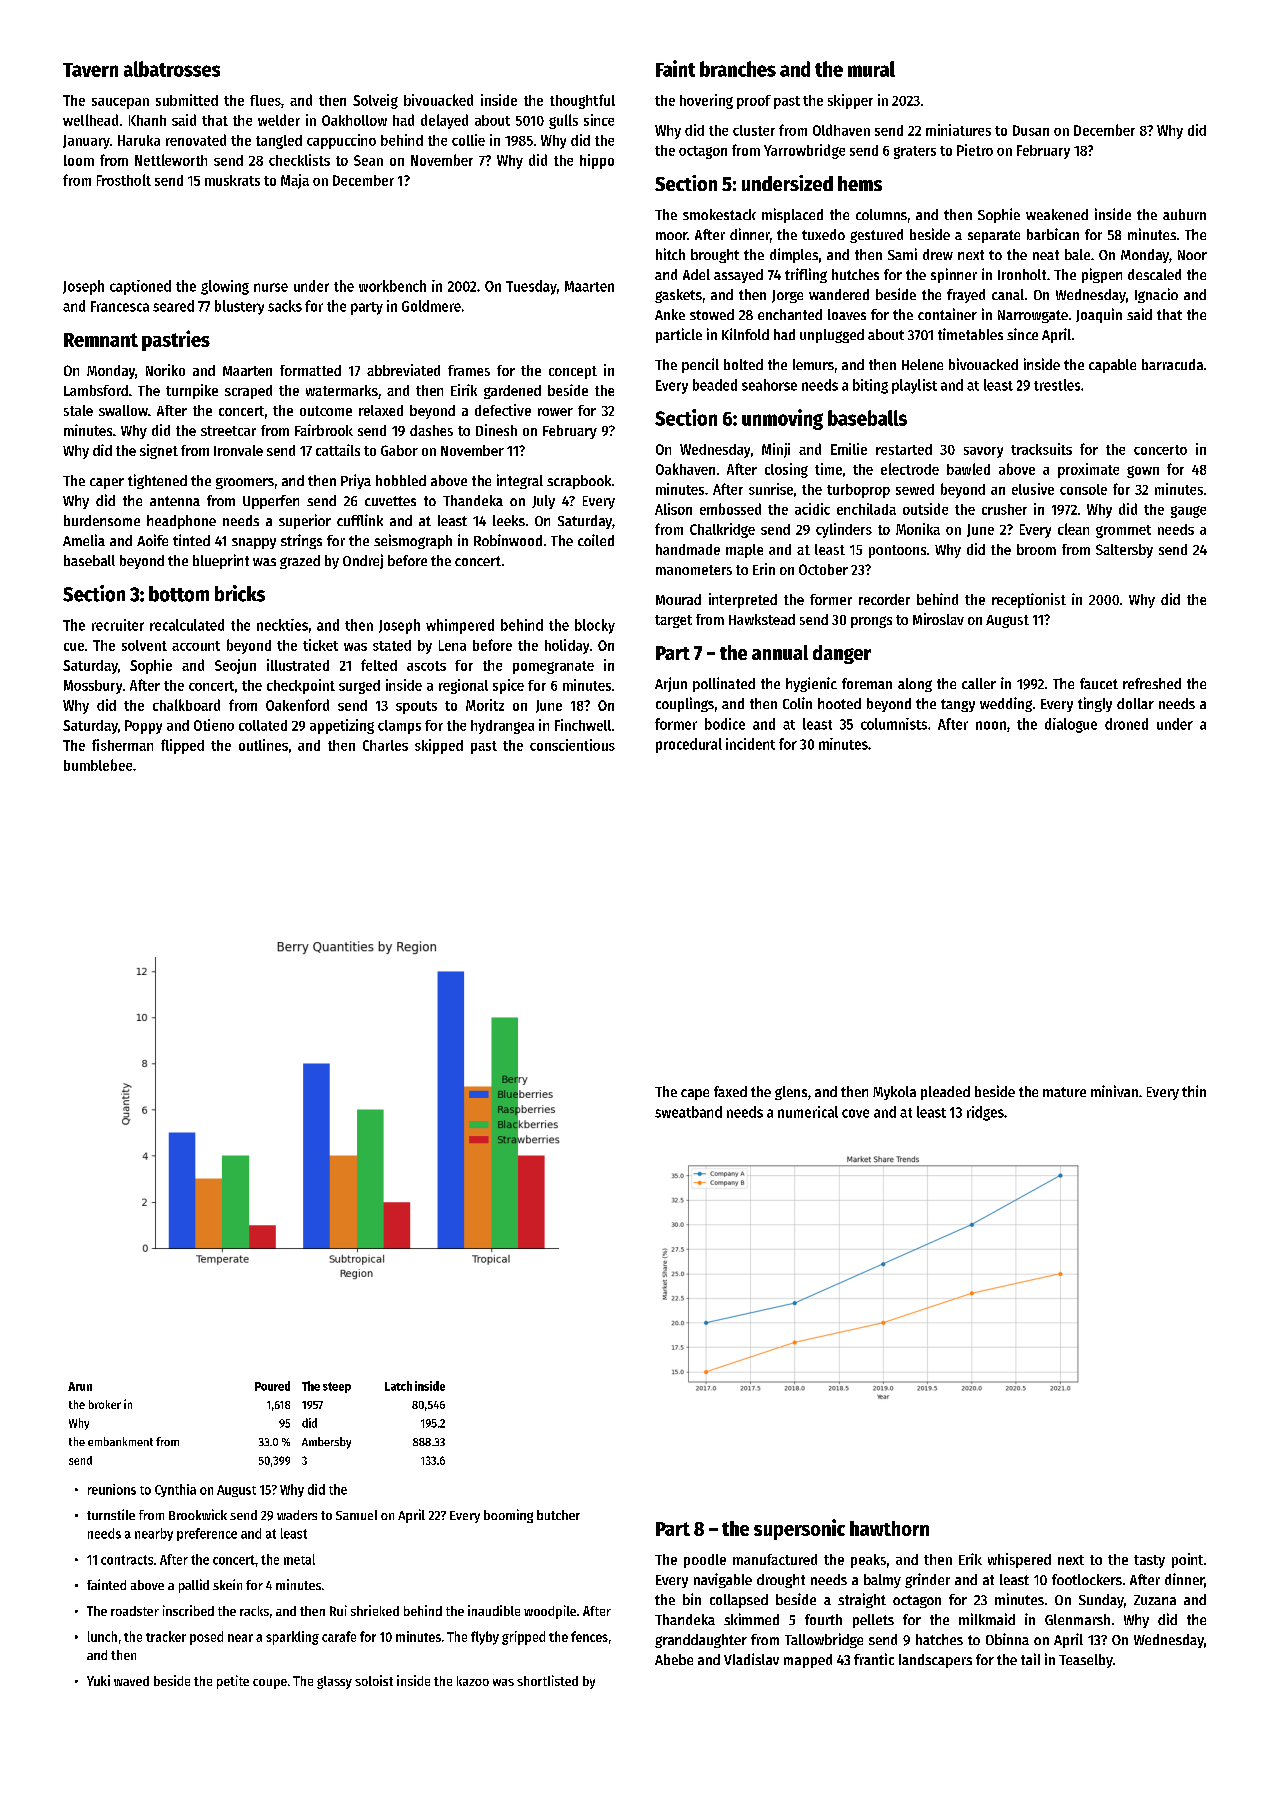  Describe the element at coordinates (1031, 130) in the page. I see `Dusan` at that location.
